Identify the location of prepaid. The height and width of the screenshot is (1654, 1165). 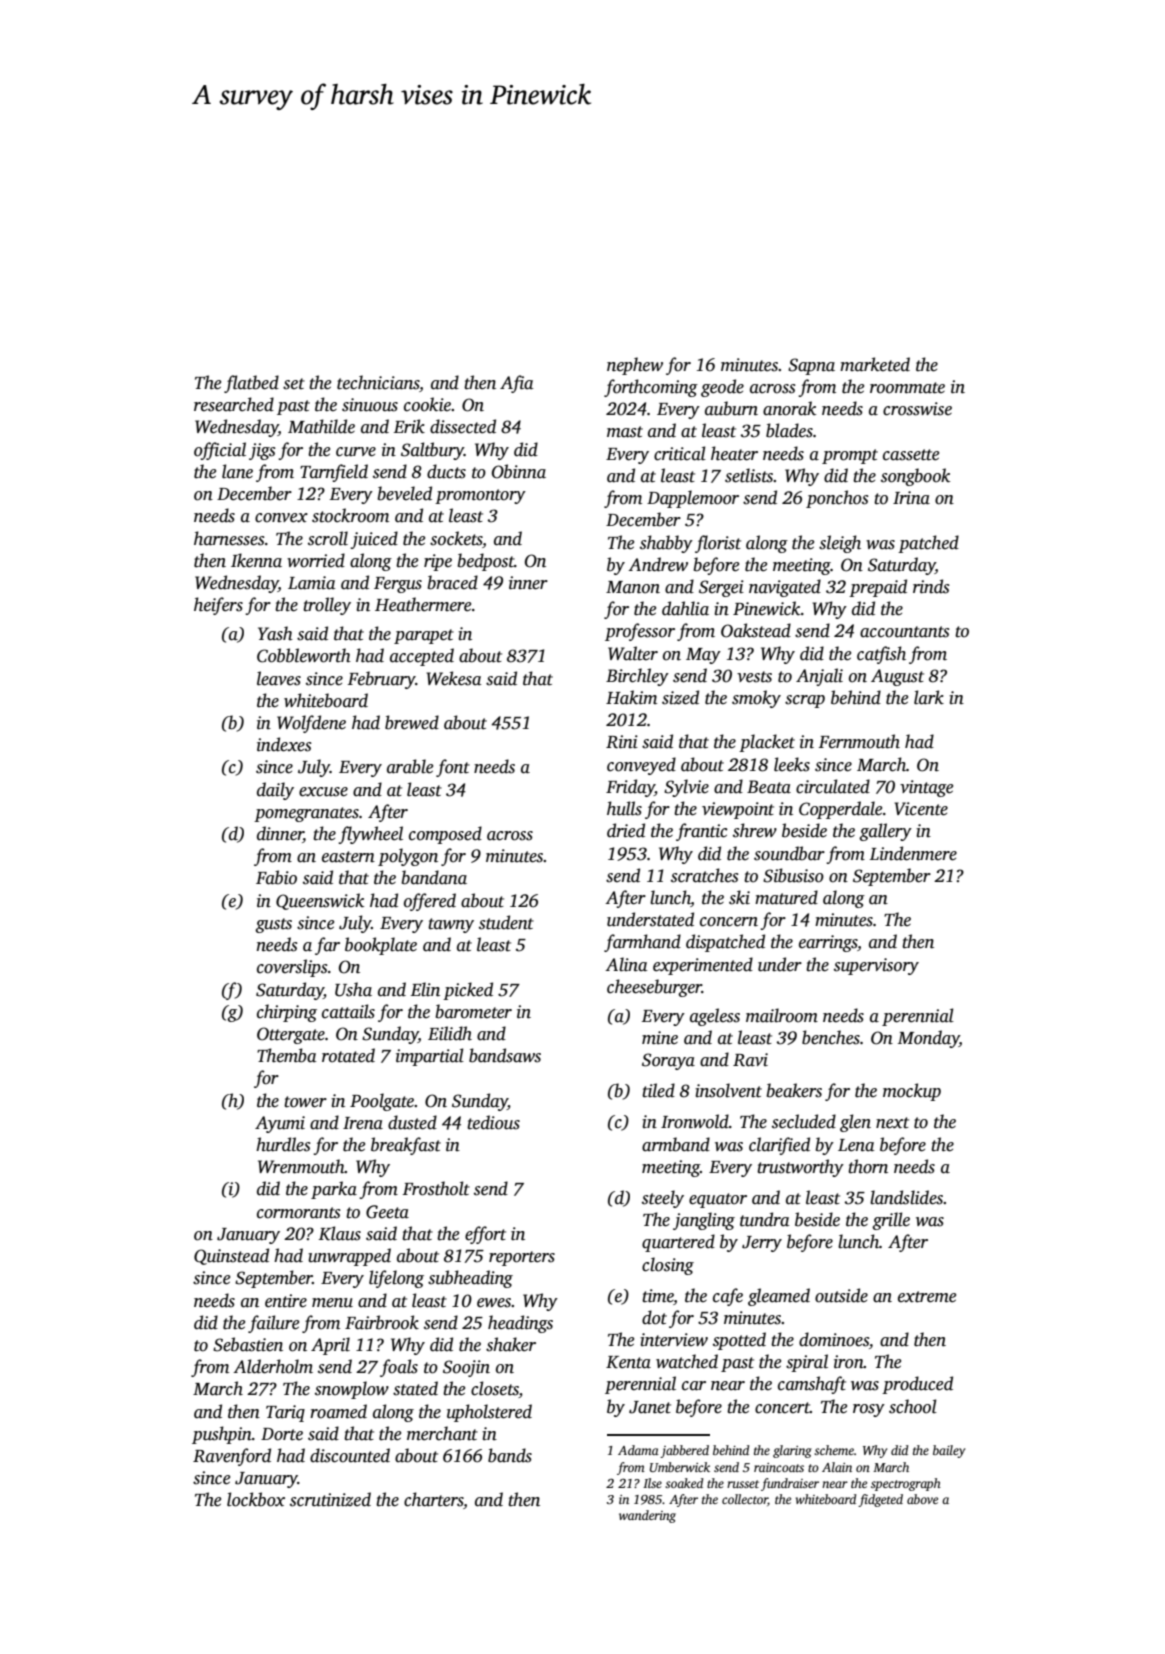
(878, 588).
